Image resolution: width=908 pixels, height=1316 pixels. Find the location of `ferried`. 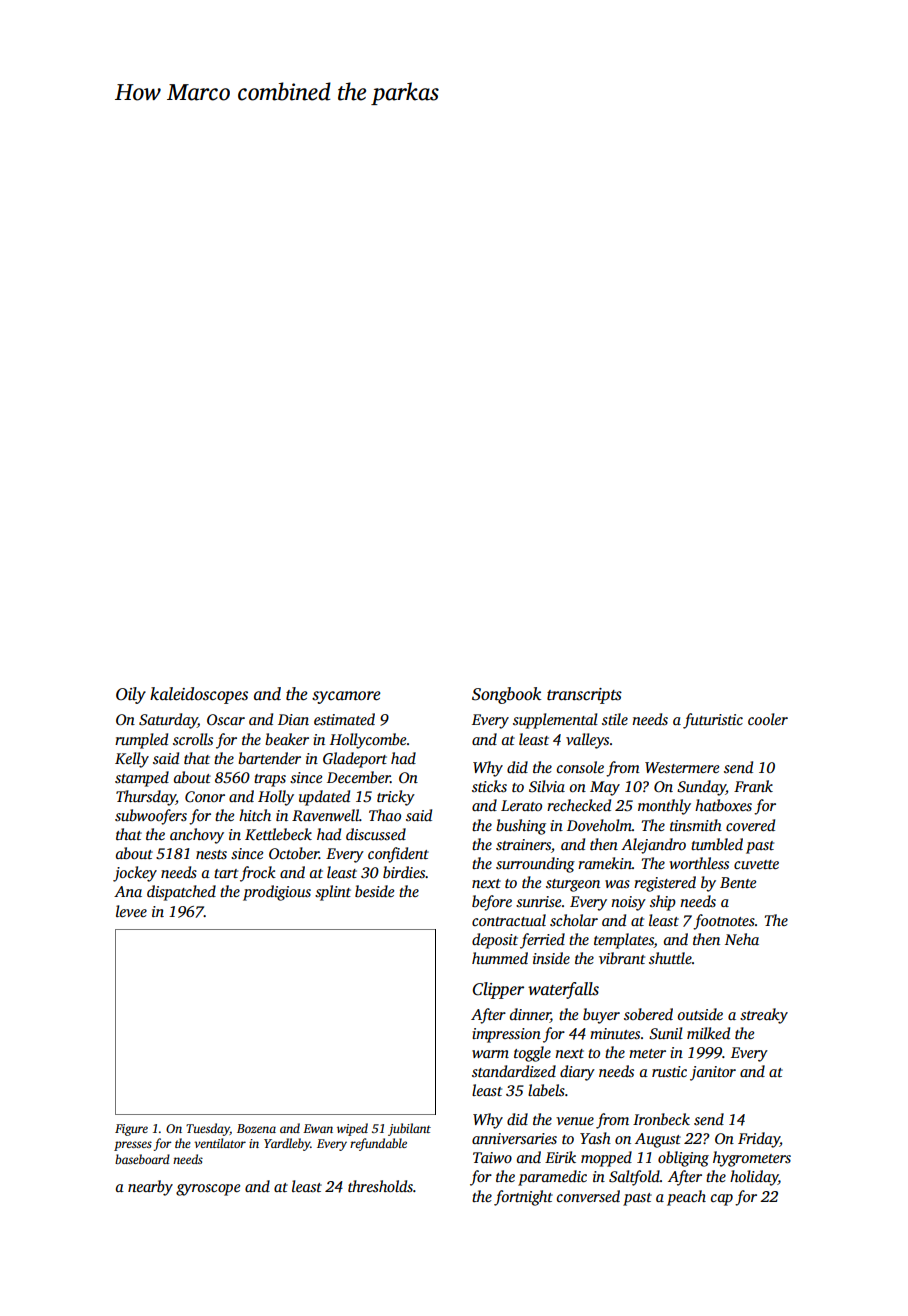

ferried is located at coordinates (542, 941).
